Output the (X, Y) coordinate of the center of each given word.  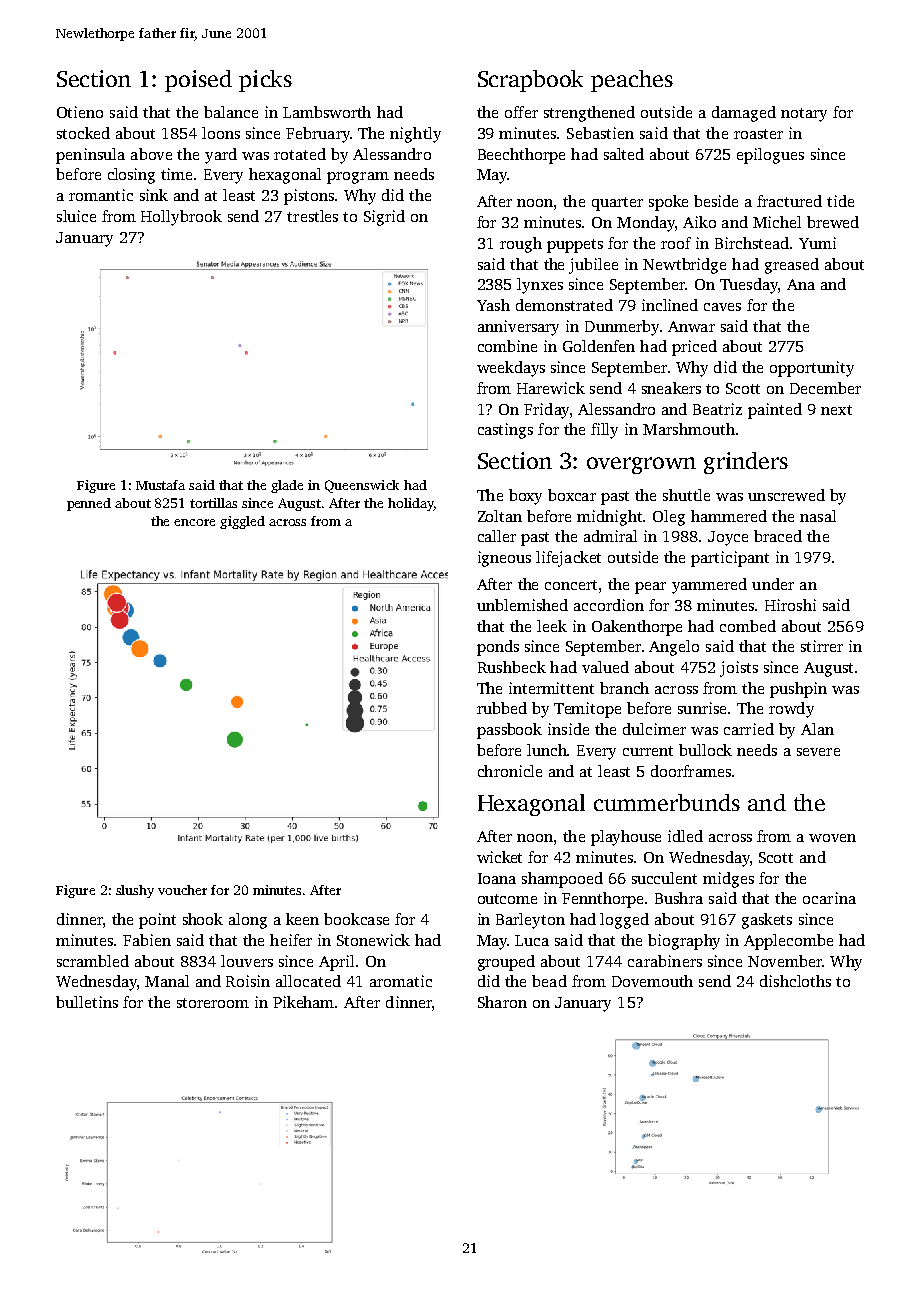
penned (89, 504)
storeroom (213, 1003)
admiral (610, 536)
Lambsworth (327, 112)
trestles (312, 216)
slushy (135, 891)
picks (265, 81)
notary (804, 115)
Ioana (497, 878)
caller (497, 536)
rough (521, 245)
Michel (777, 222)
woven (832, 838)
